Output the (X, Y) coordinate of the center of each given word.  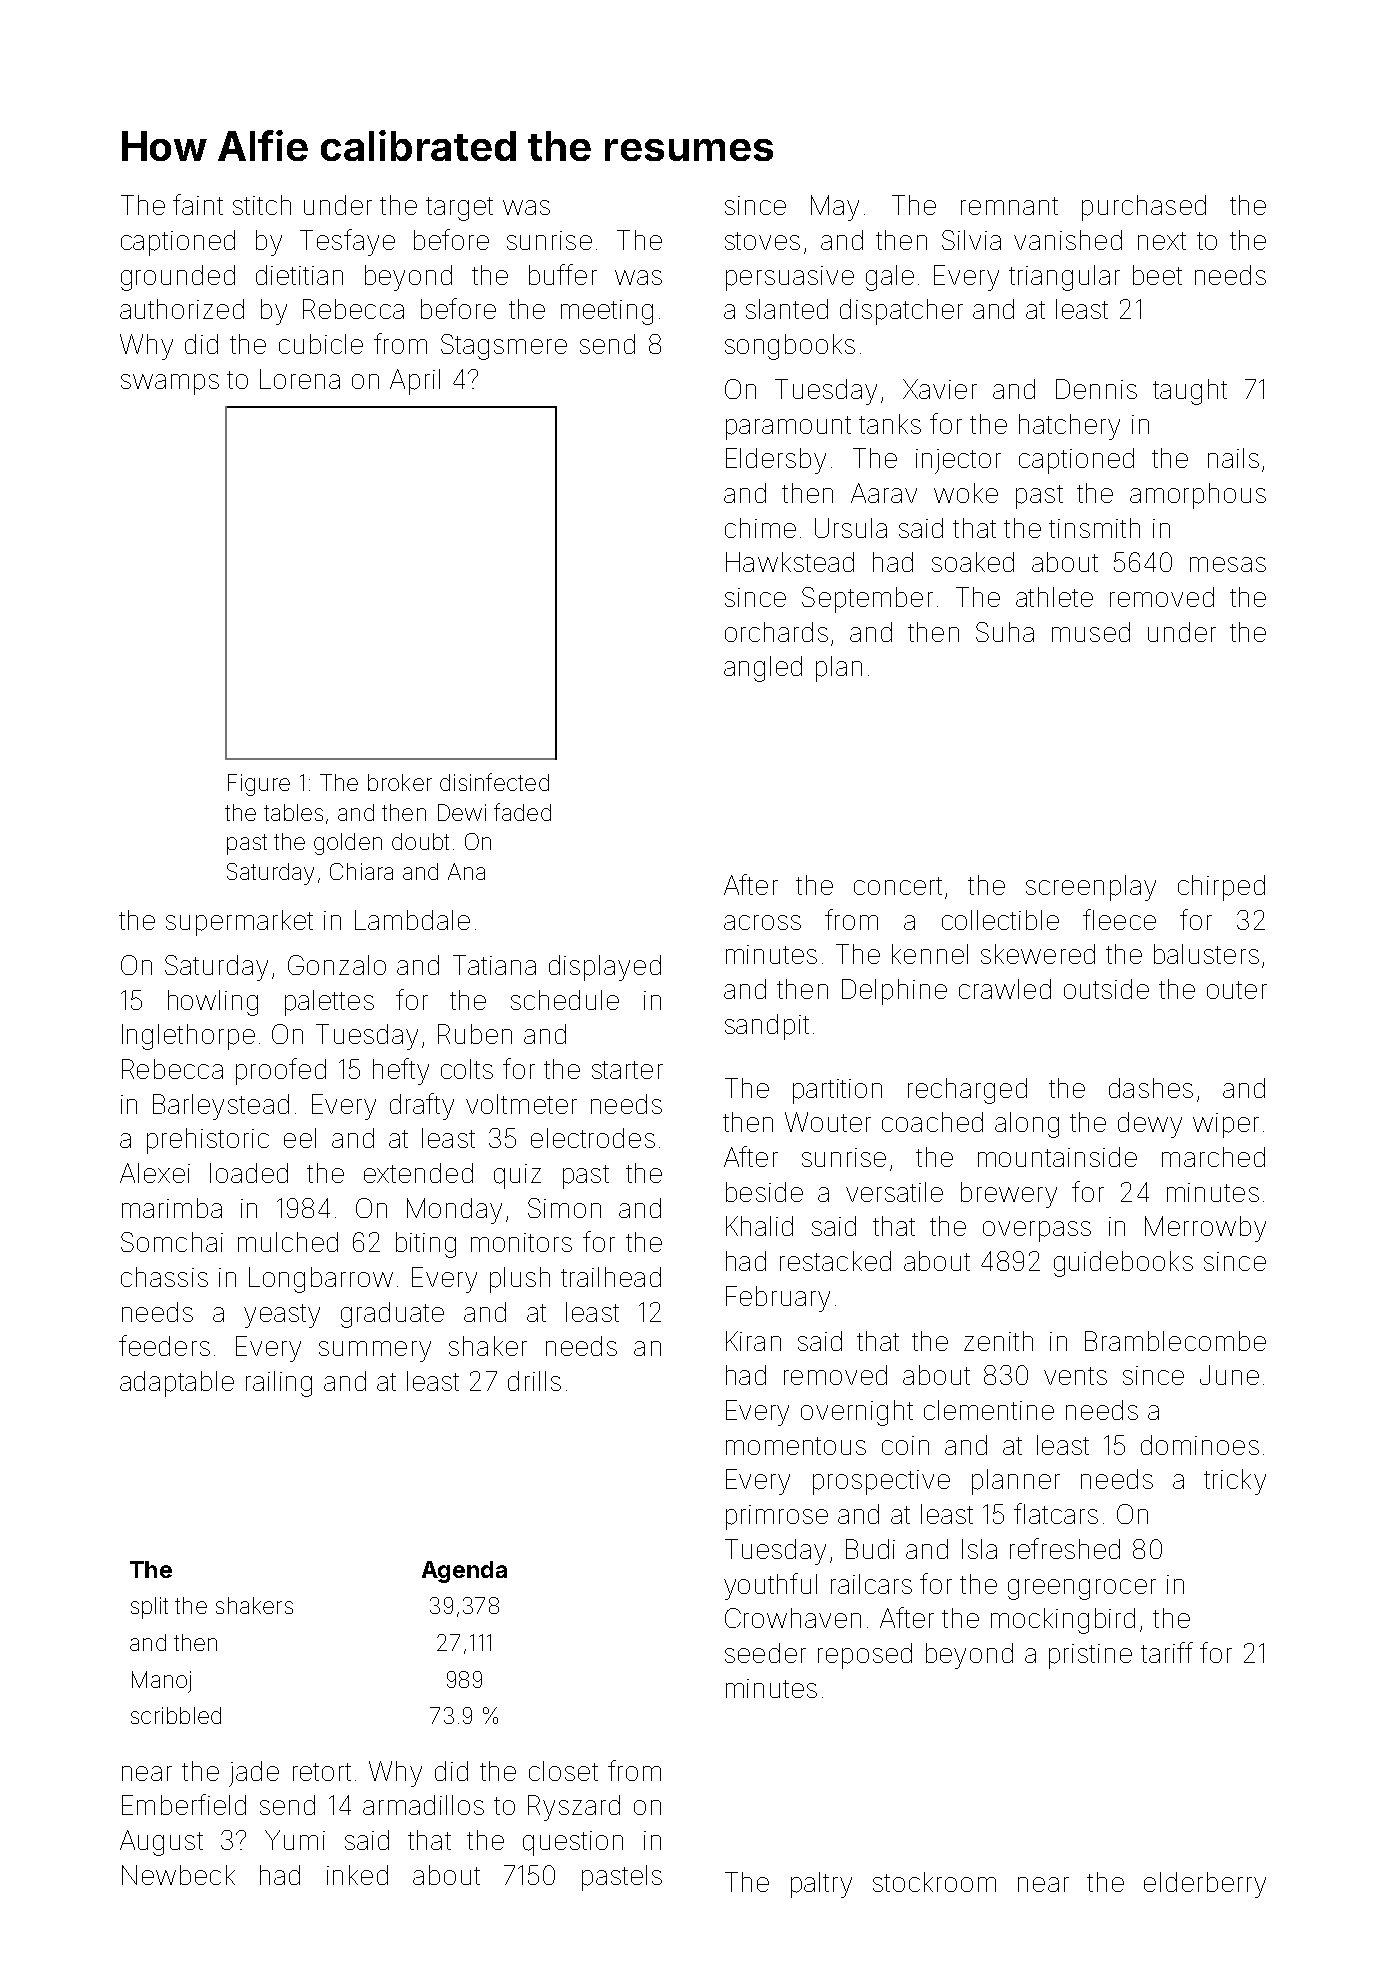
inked (357, 1875)
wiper (1226, 1125)
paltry (821, 1885)
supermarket (239, 923)
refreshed (1065, 1548)
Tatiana (494, 965)
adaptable (177, 1384)
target (459, 209)
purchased (1144, 208)
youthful (770, 1586)
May (835, 208)
